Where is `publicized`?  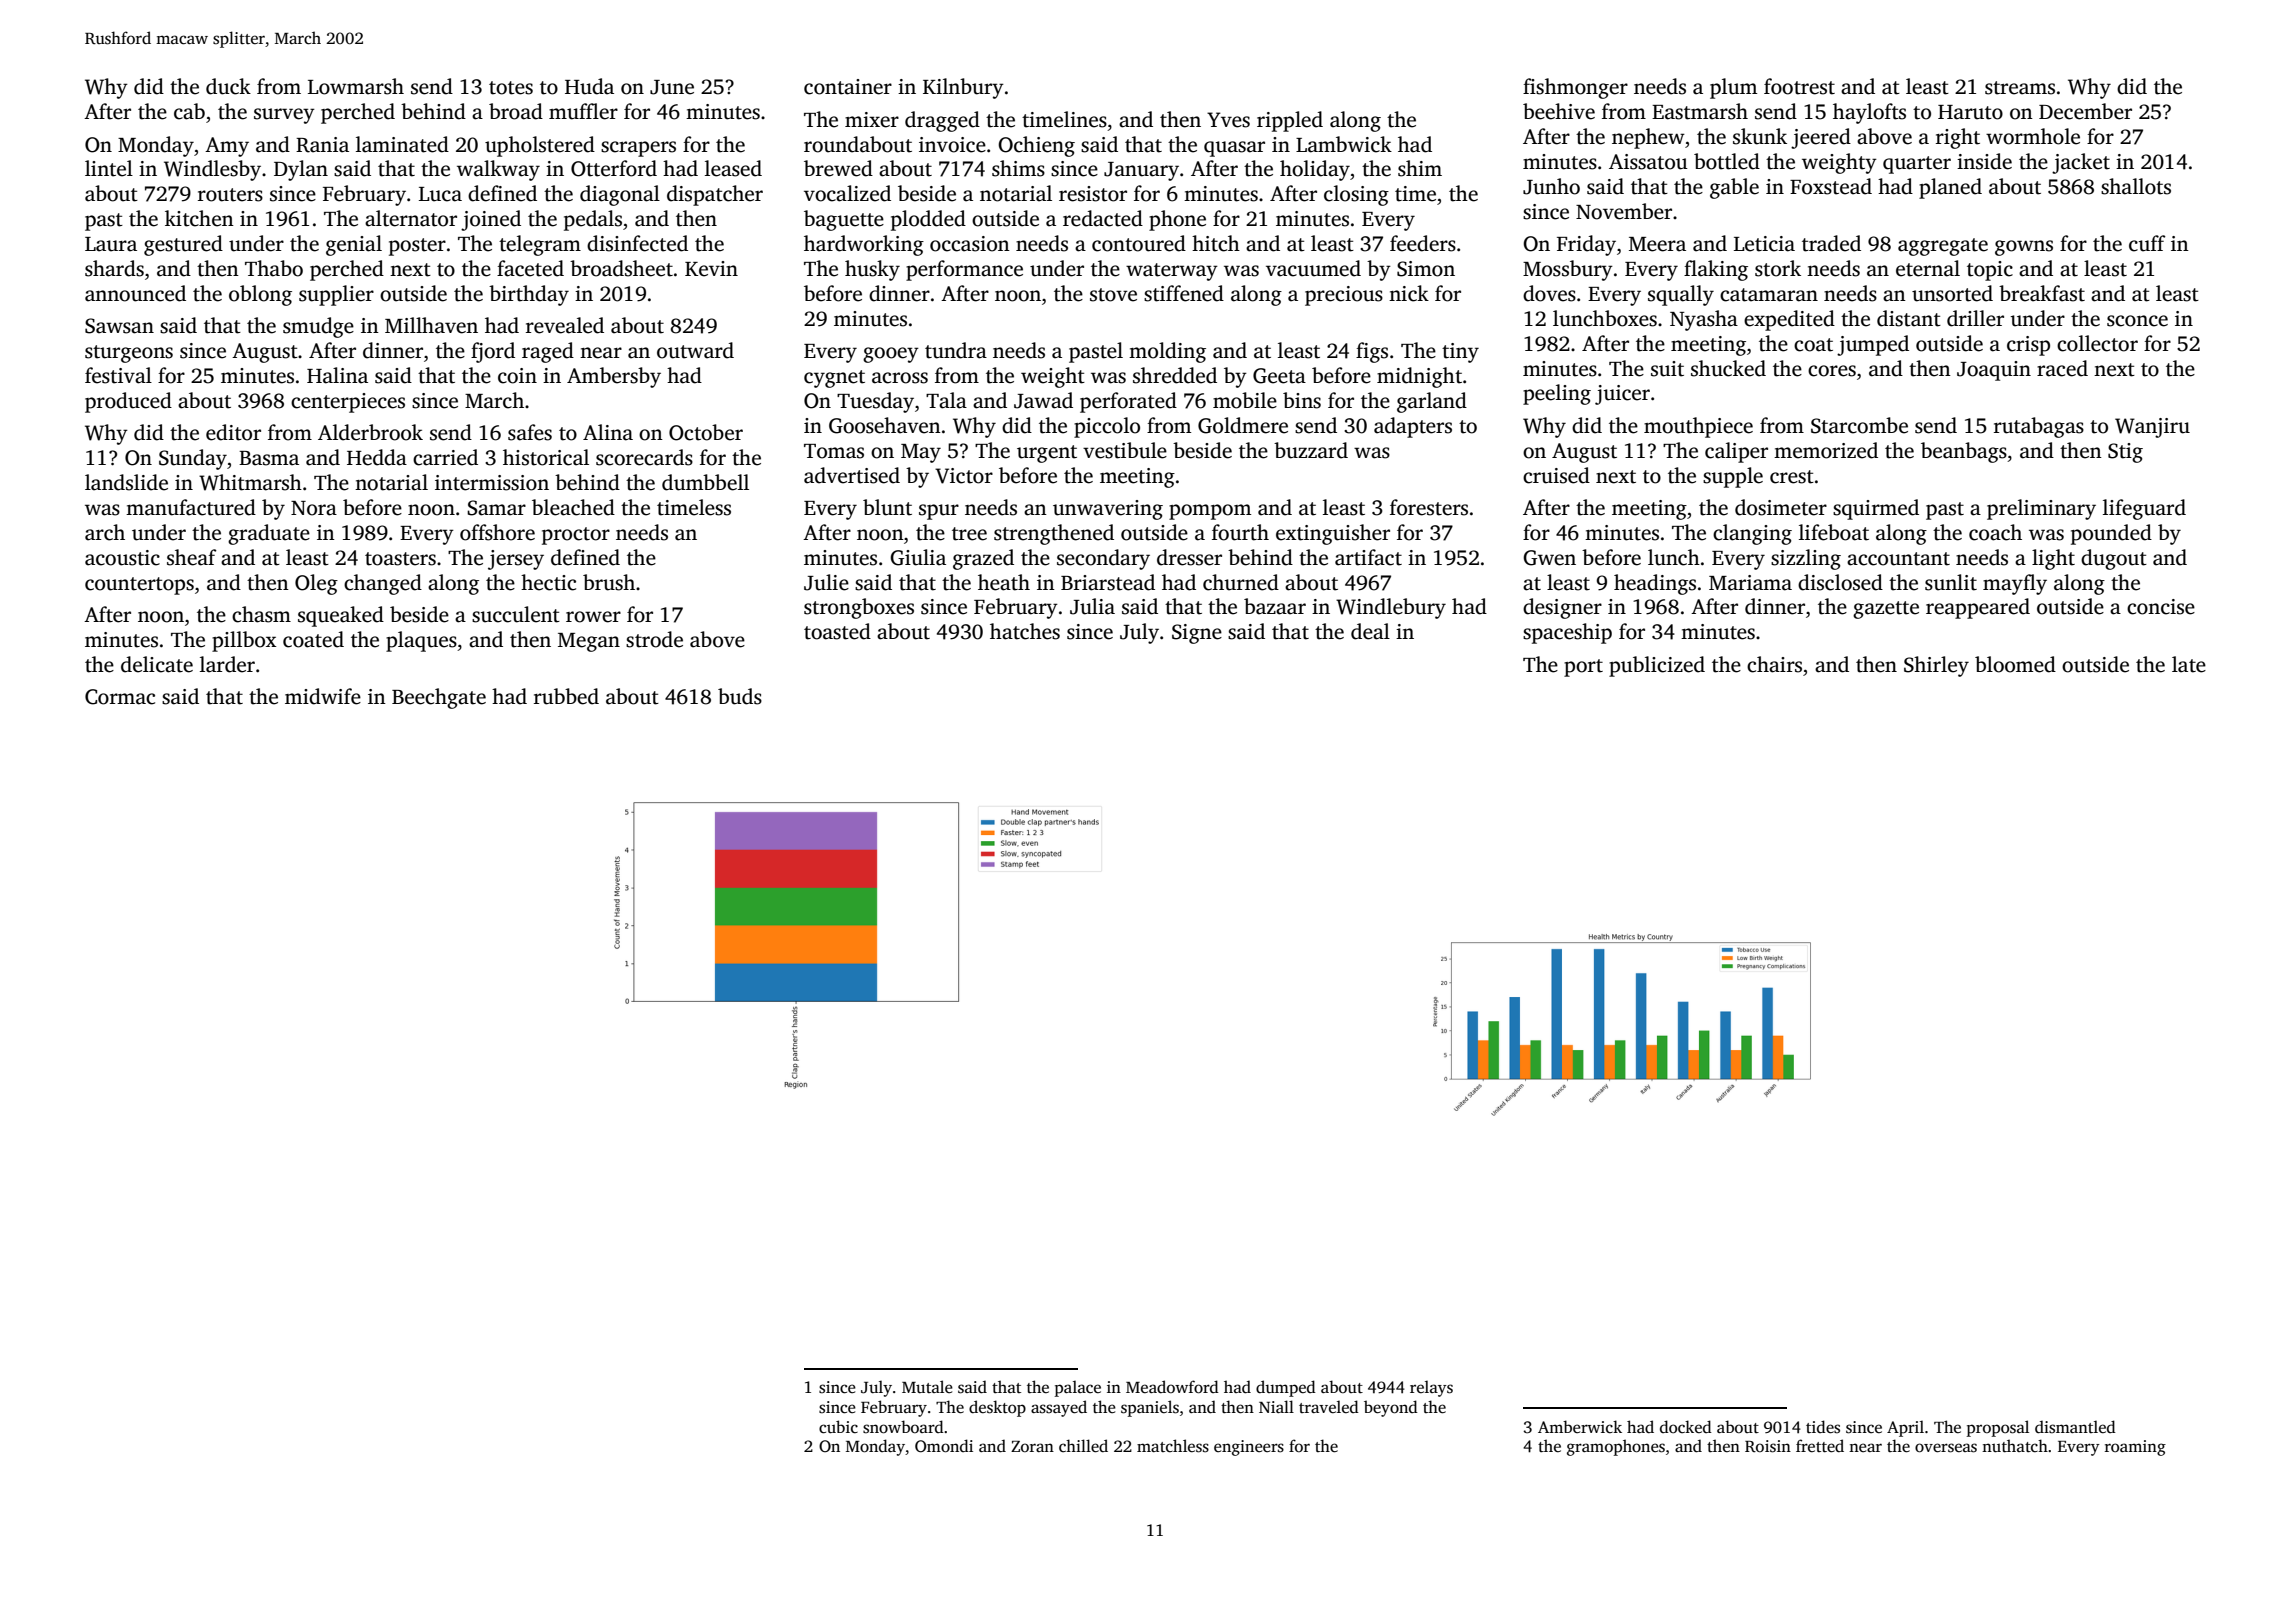
publicized is located at coordinates (1657, 666).
